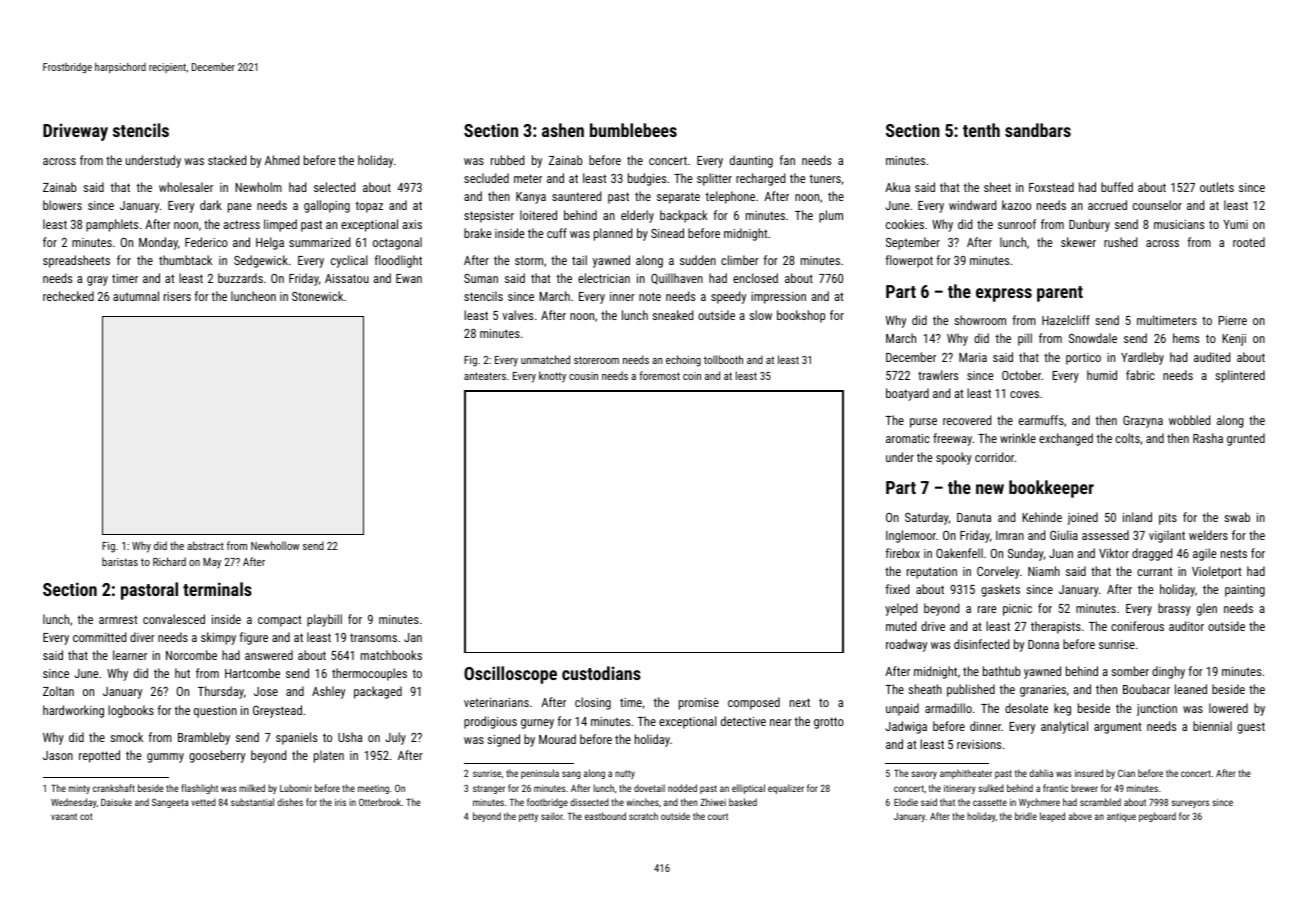 This screenshot has width=1308, height=924. Describe the element at coordinates (373, 637) in the screenshot. I see `transoms` at that location.
